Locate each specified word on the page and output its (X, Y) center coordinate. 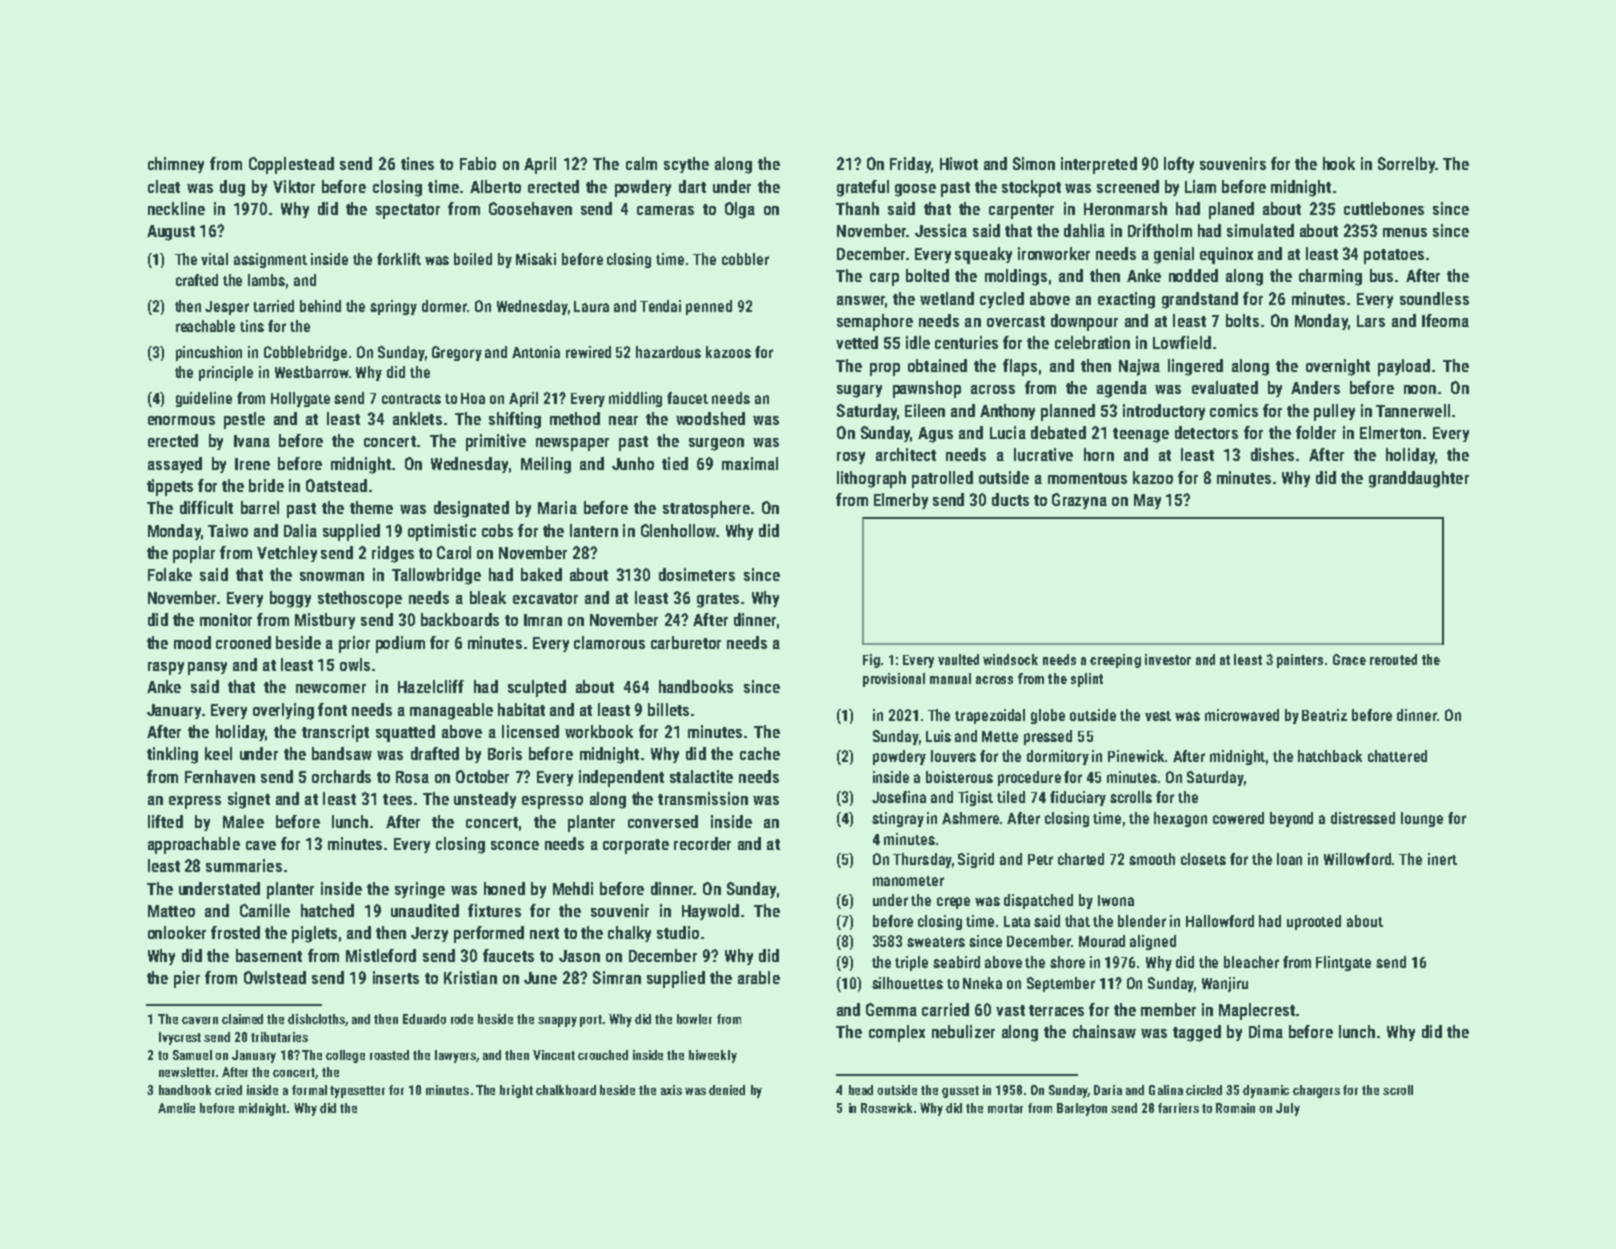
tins (252, 326)
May (1147, 501)
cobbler (745, 259)
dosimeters (697, 574)
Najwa (1139, 367)
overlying (283, 711)
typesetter (357, 1092)
